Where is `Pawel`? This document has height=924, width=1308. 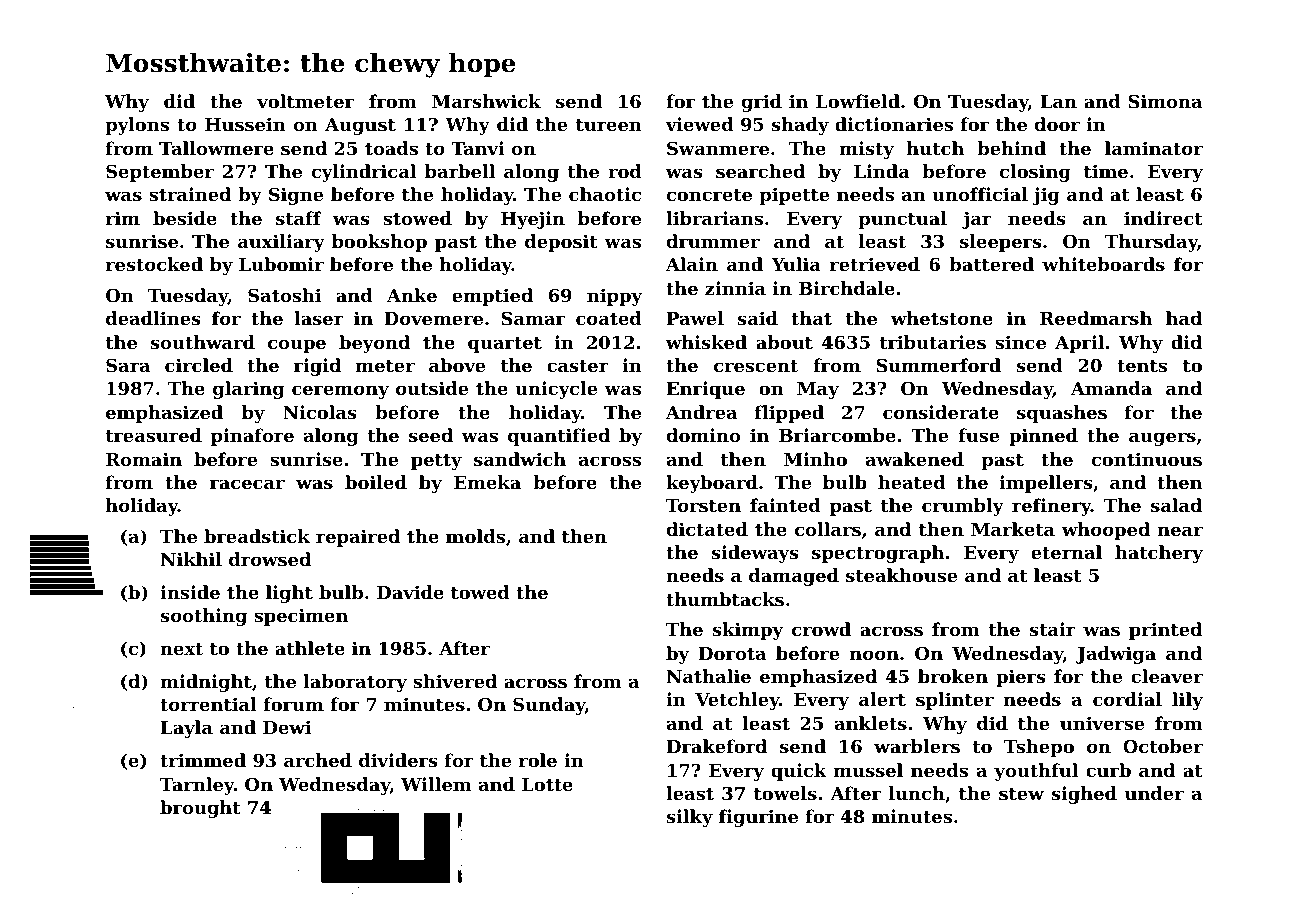
Pawel is located at coordinates (695, 318).
